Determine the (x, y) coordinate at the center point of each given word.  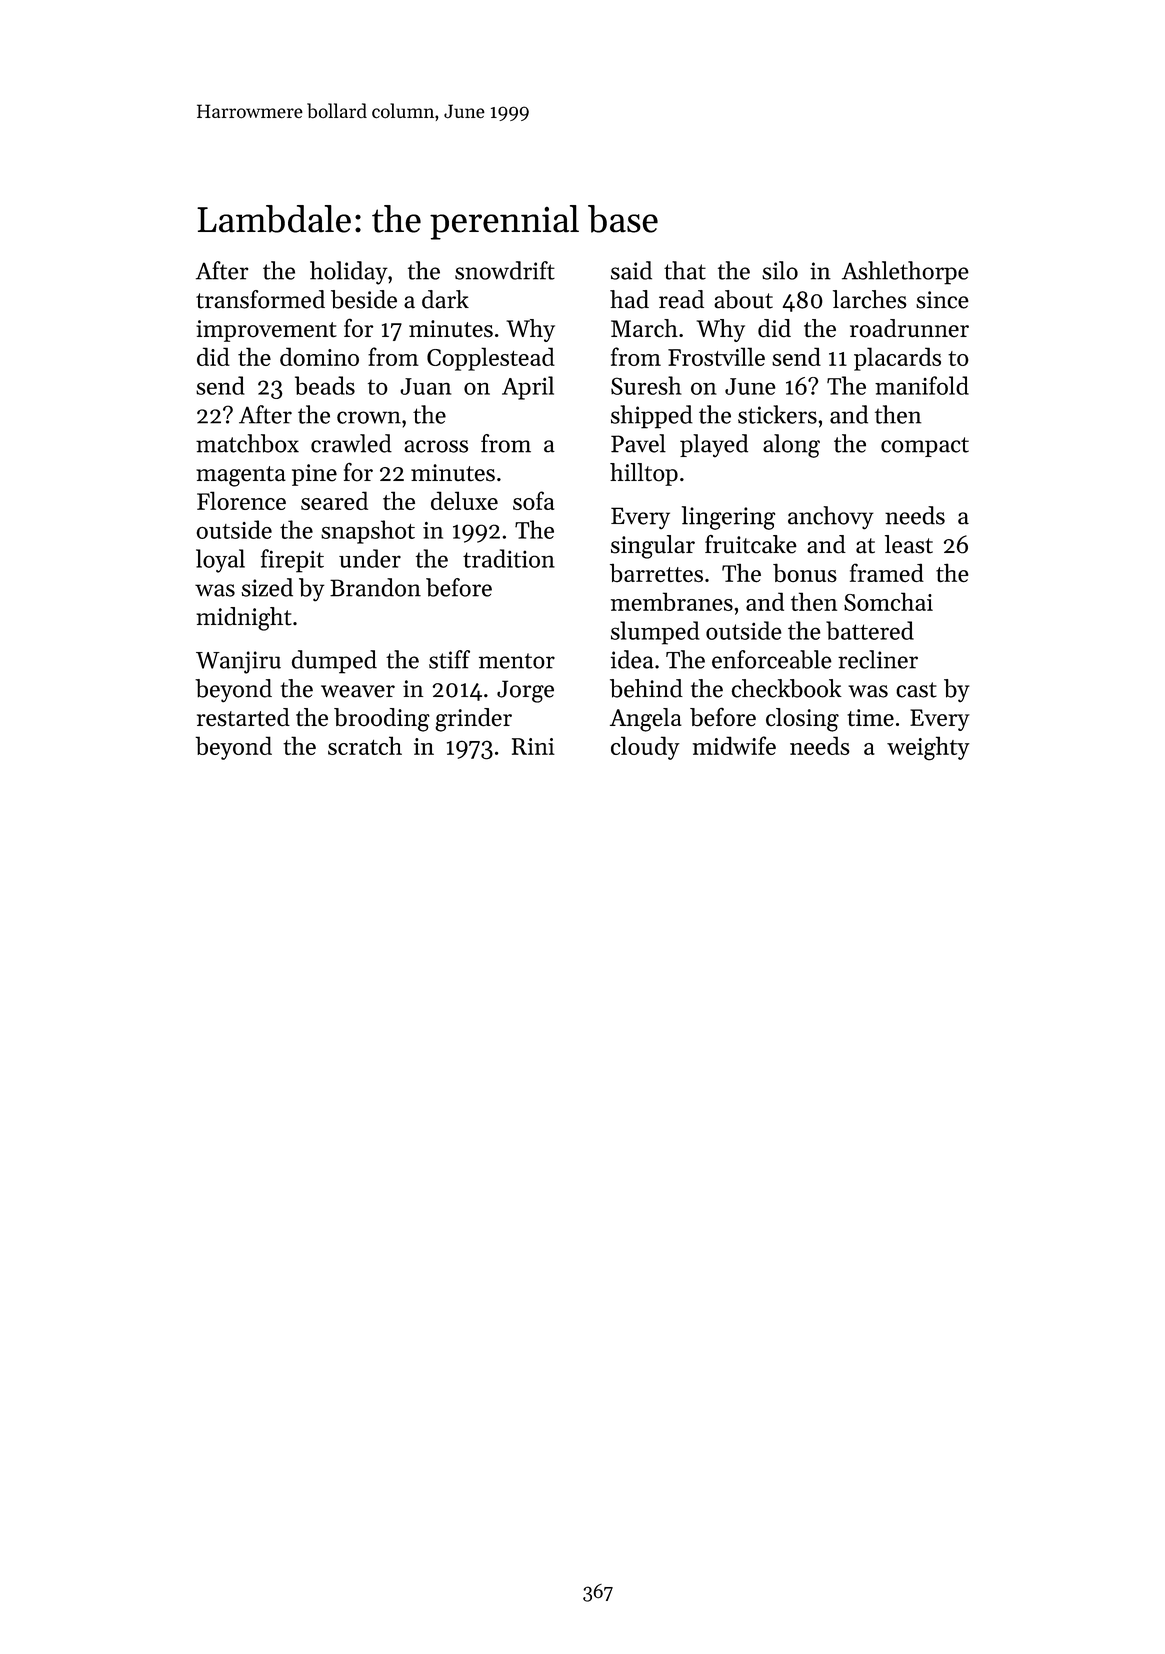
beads (325, 385)
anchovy (831, 517)
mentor (517, 661)
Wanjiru (238, 662)
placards (897, 359)
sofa (533, 500)
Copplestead (491, 359)
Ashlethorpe (905, 273)
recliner (878, 659)
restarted (243, 717)
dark (445, 299)
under (370, 558)
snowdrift (505, 270)
